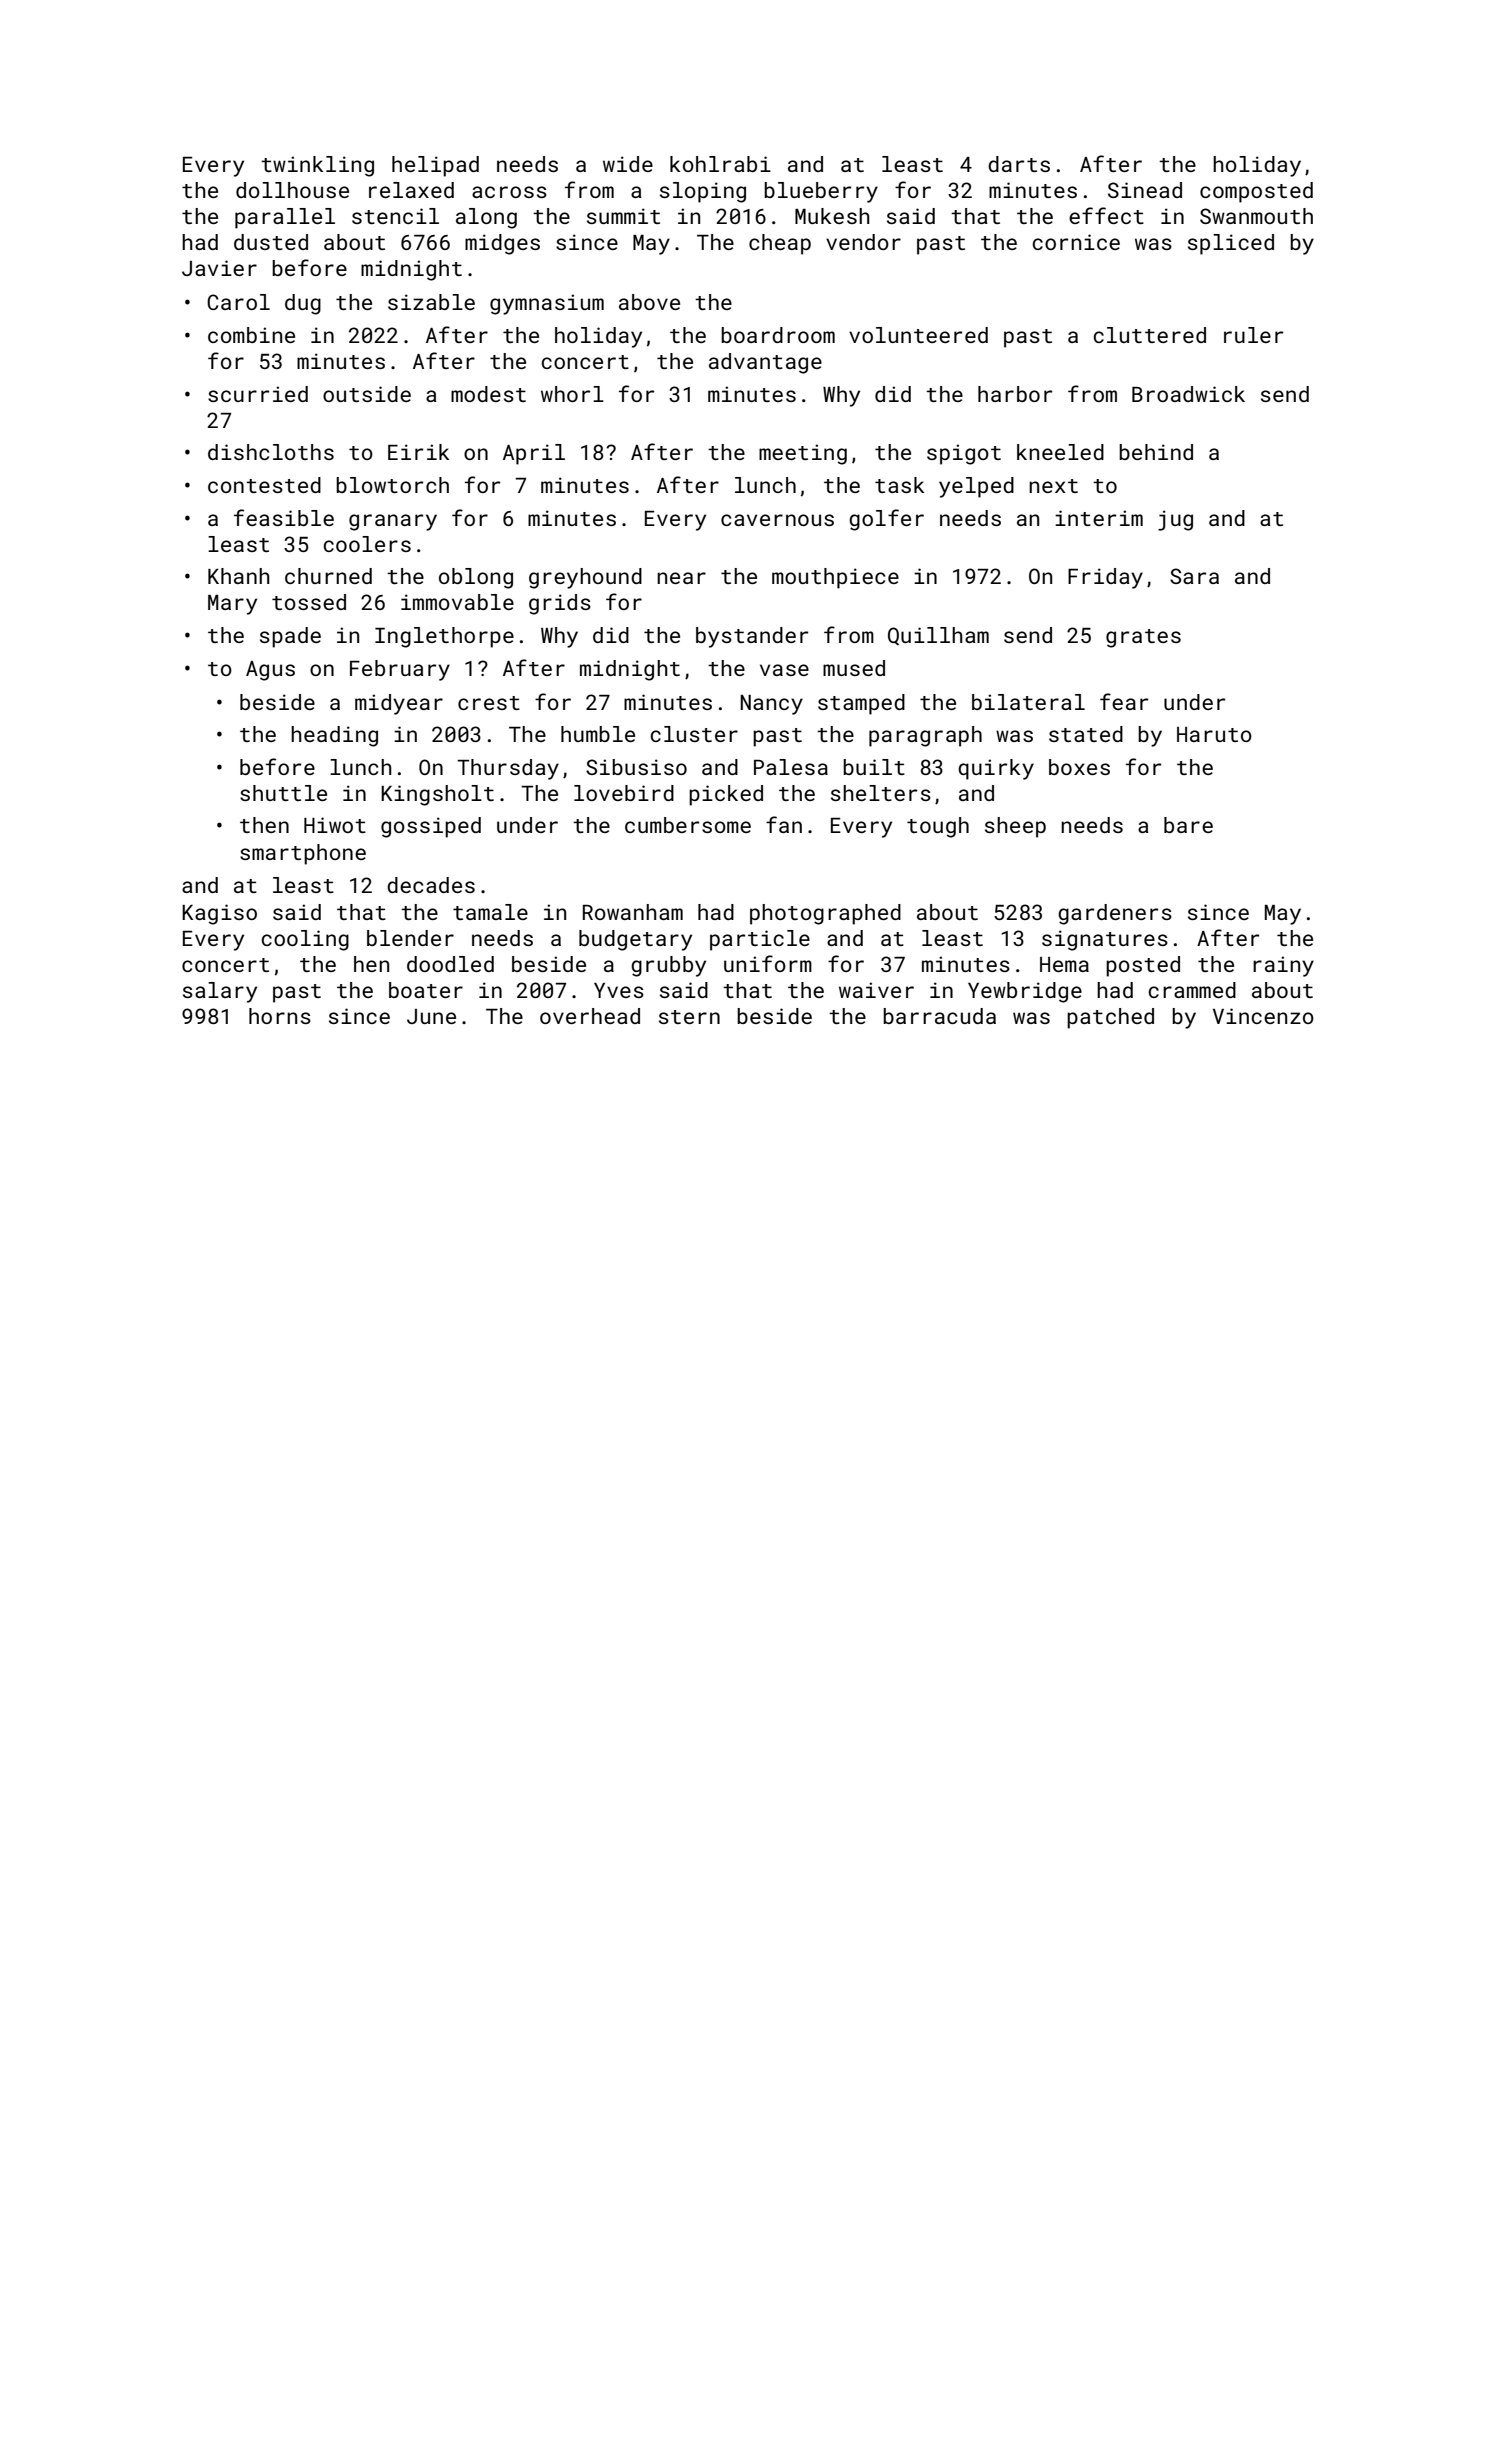 The height and width of the screenshot is (2464, 1496). Describe the element at coordinates (1076, 242) in the screenshot. I see `cornice` at that location.
